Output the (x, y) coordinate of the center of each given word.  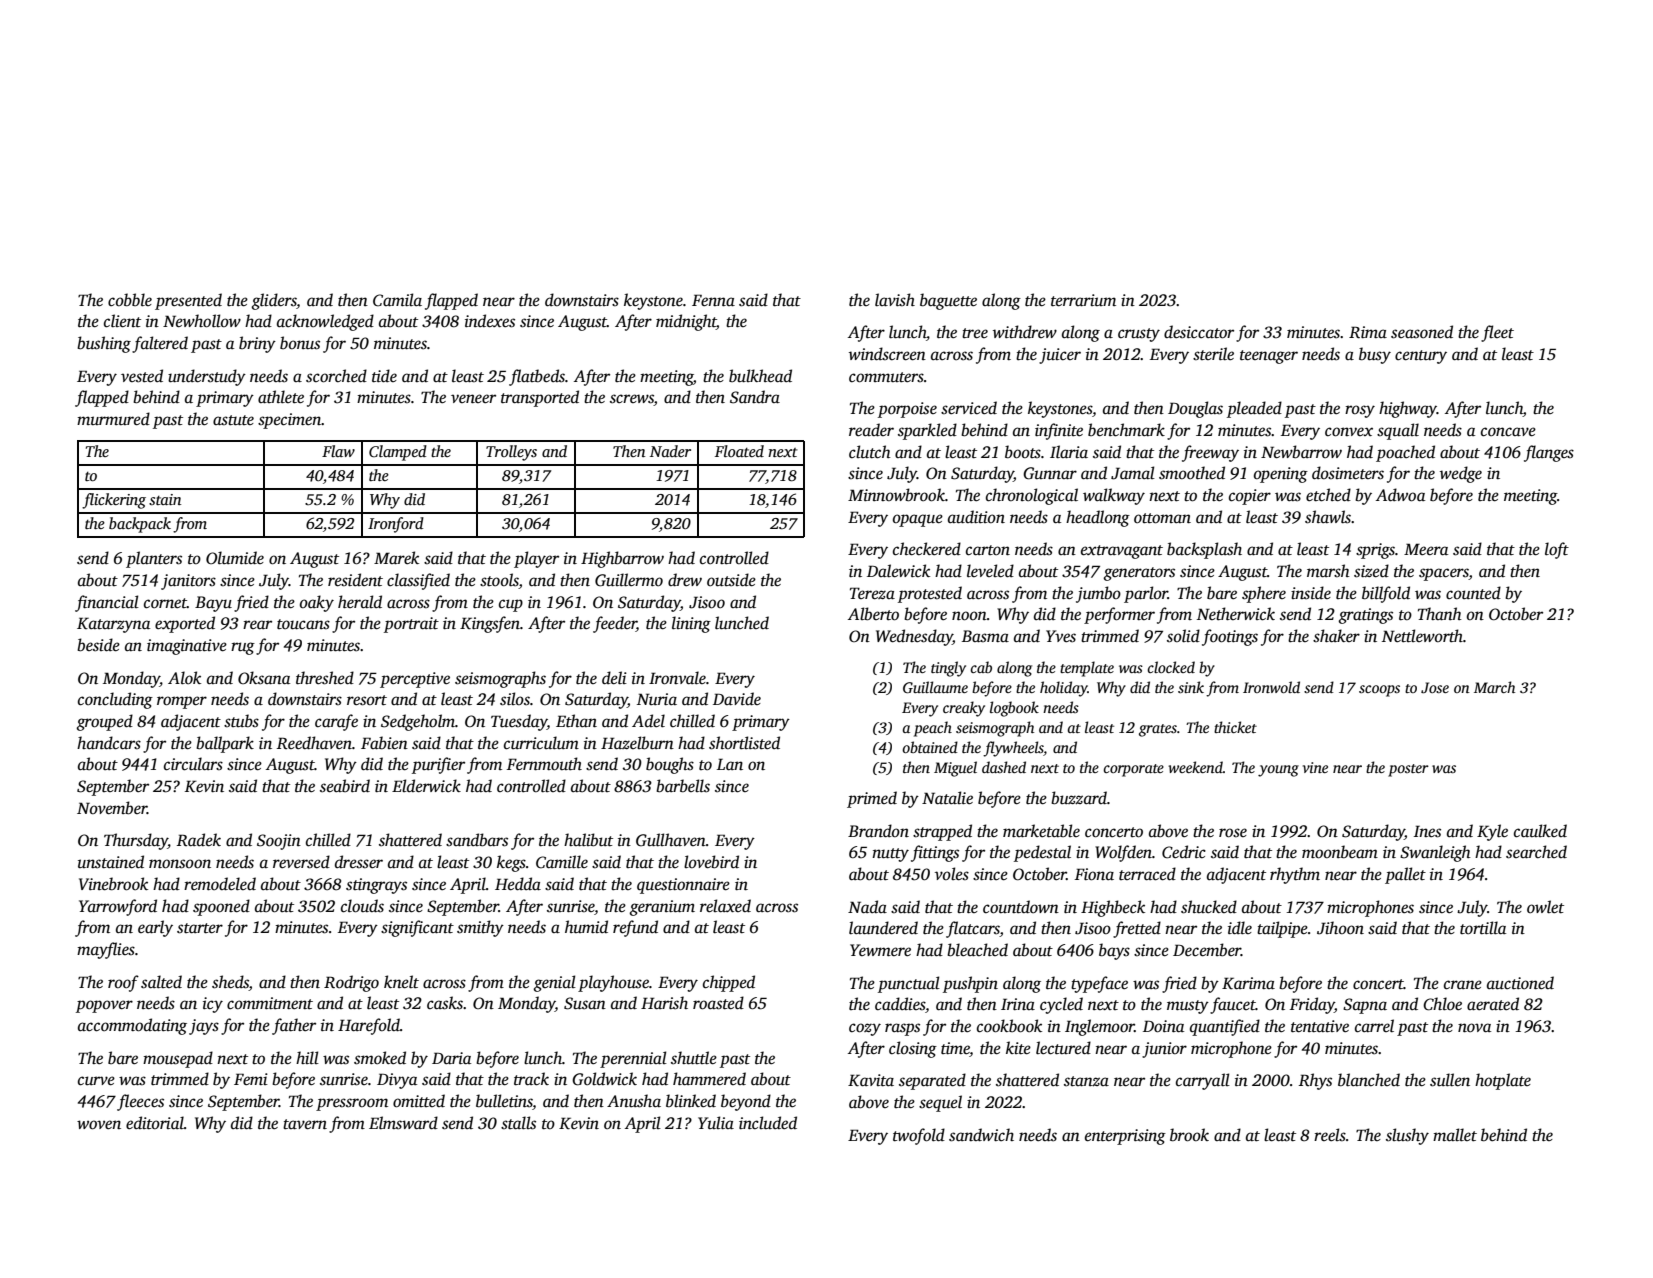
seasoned (1422, 332)
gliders (274, 301)
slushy (1407, 1136)
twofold (919, 1136)
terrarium (1083, 300)
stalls (518, 1123)
